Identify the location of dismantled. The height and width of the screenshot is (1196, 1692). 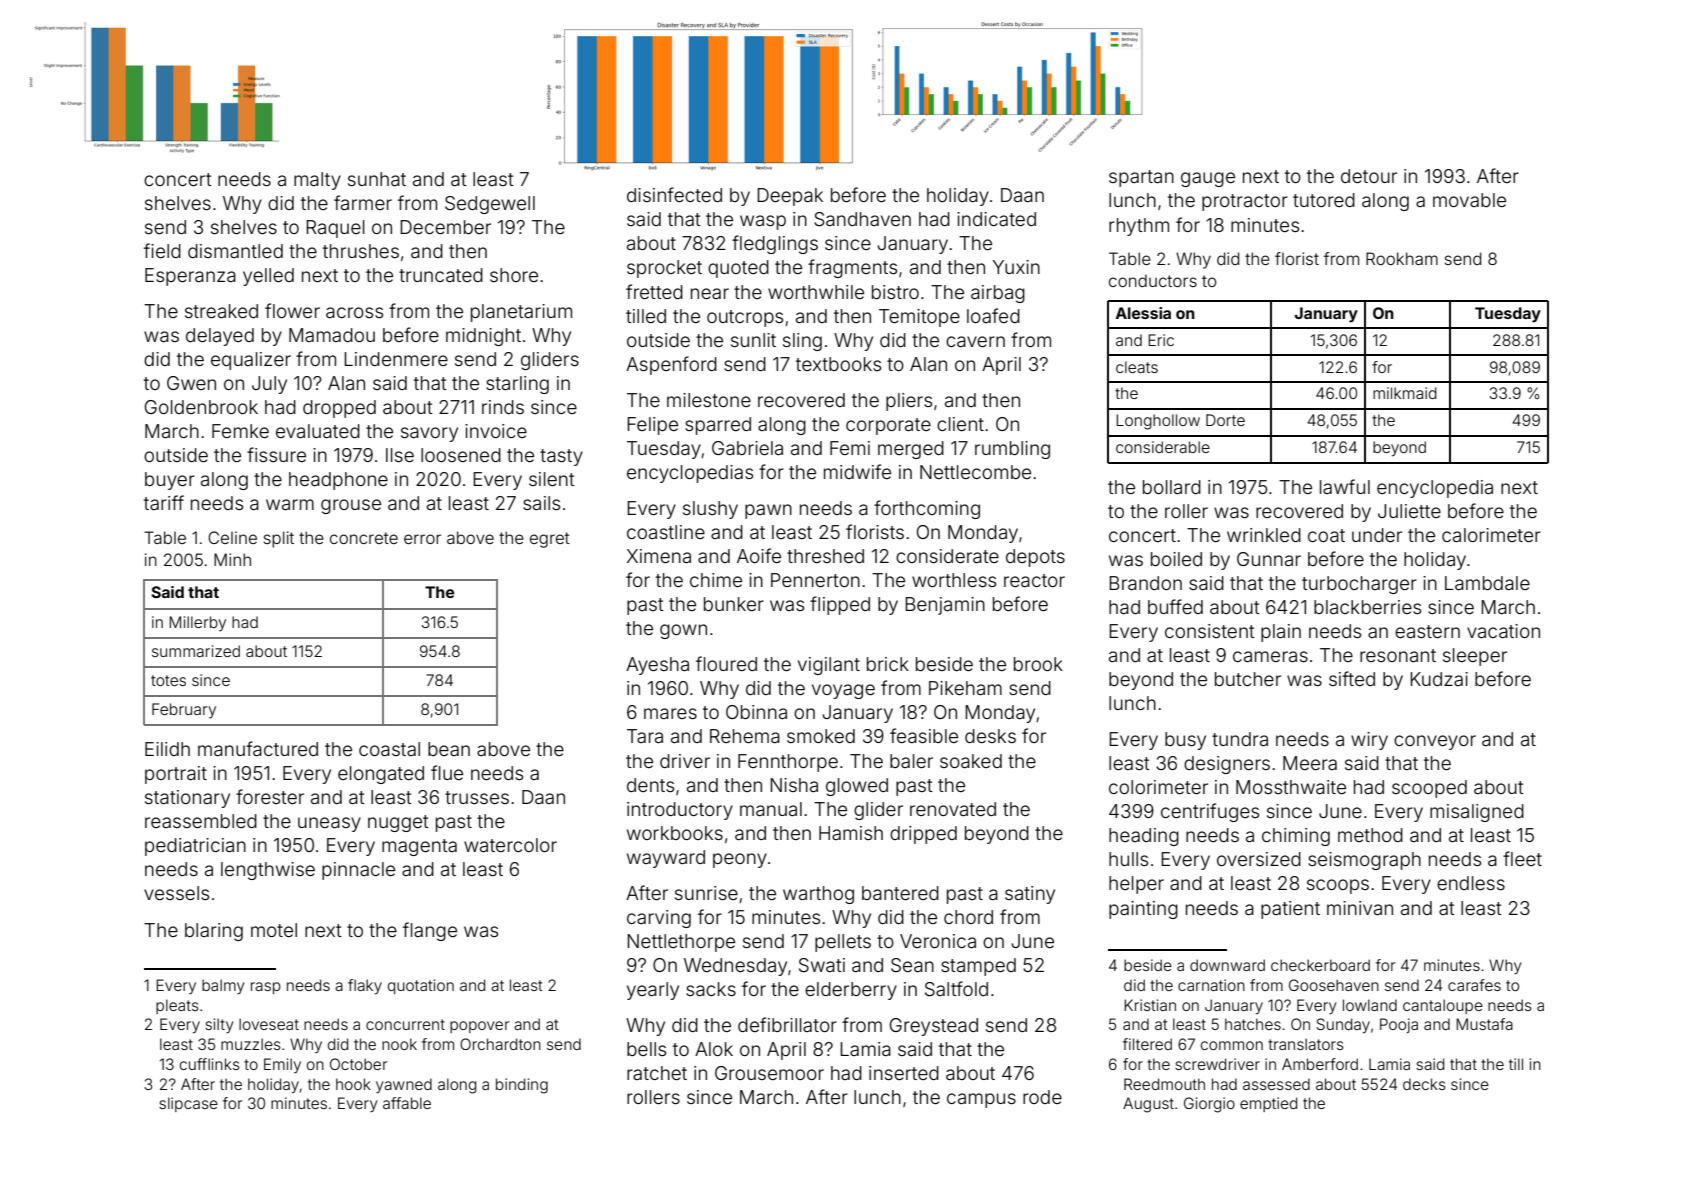
(235, 251).
